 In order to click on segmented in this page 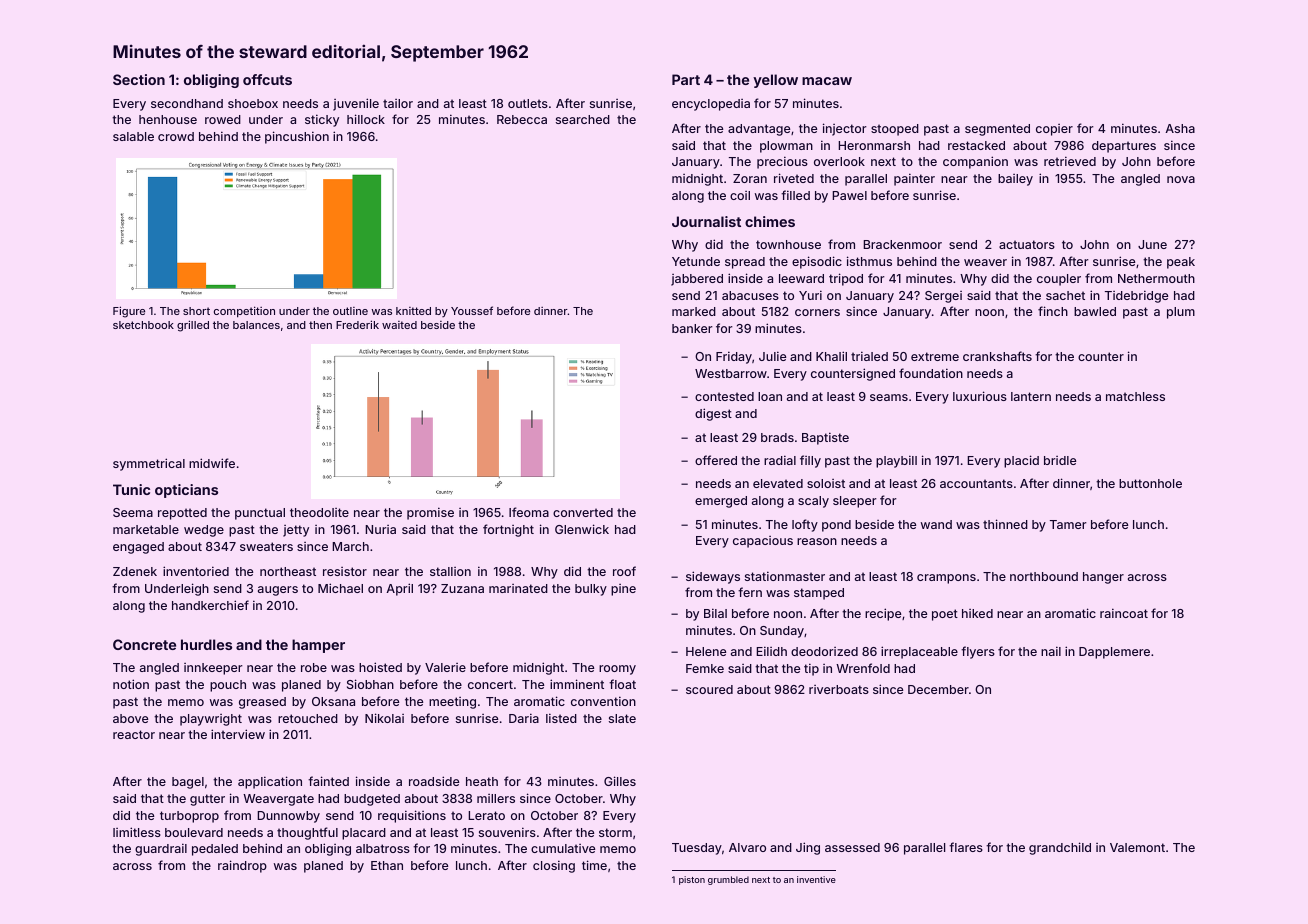, I will do `click(997, 130)`.
